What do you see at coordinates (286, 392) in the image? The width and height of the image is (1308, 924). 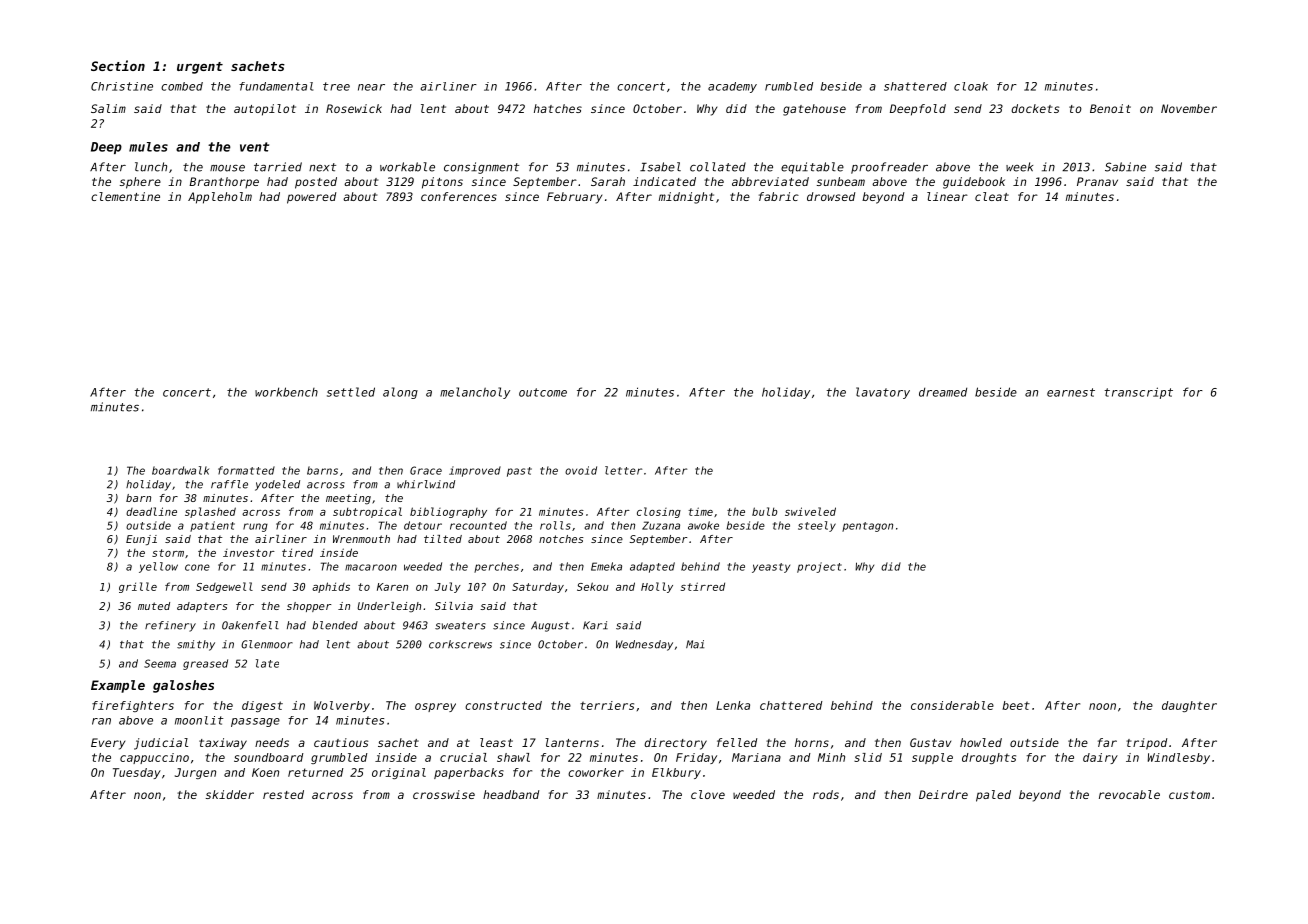 I see `workbench` at bounding box center [286, 392].
